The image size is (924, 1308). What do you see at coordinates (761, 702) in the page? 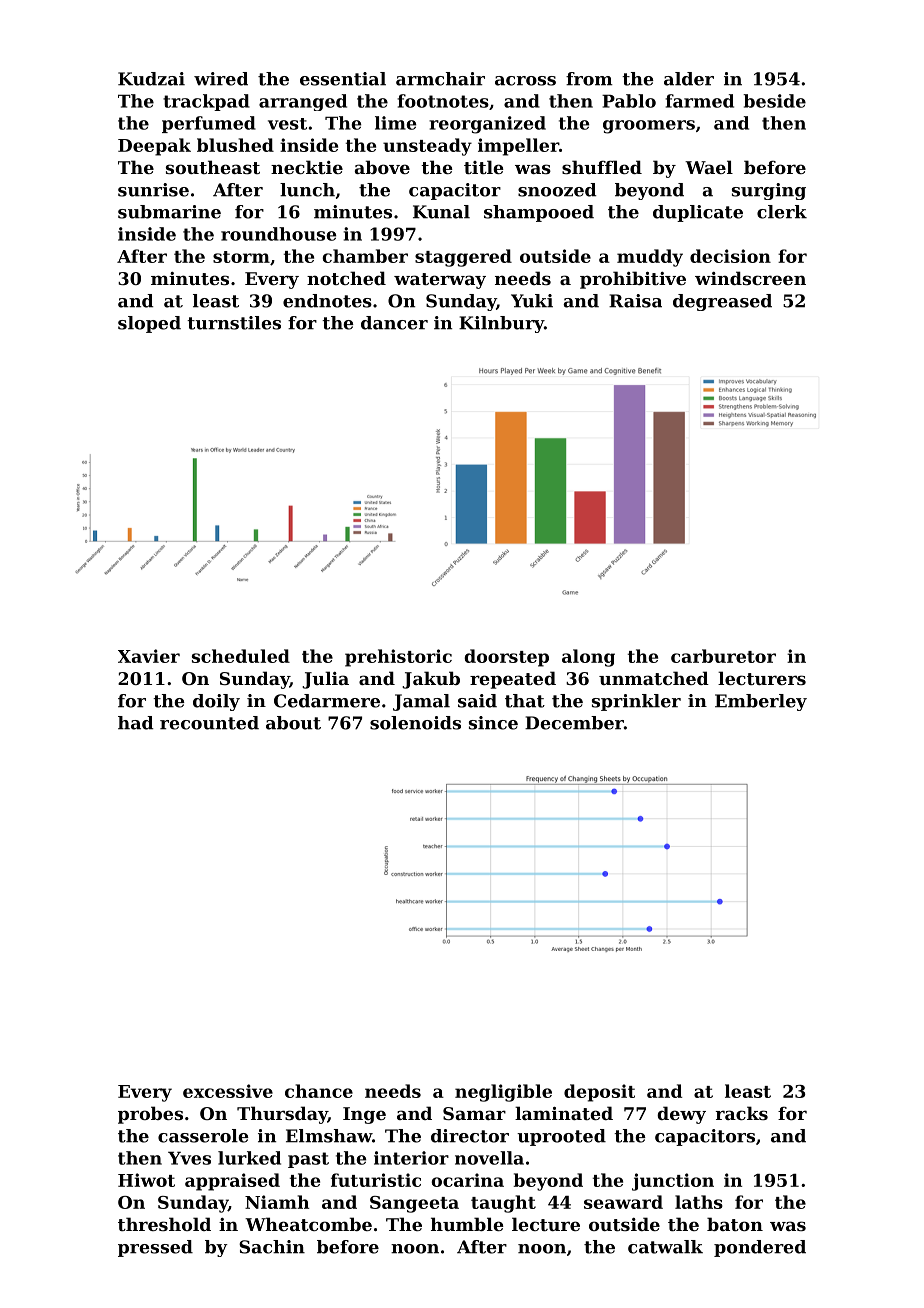
I see `Emberley` at bounding box center [761, 702].
